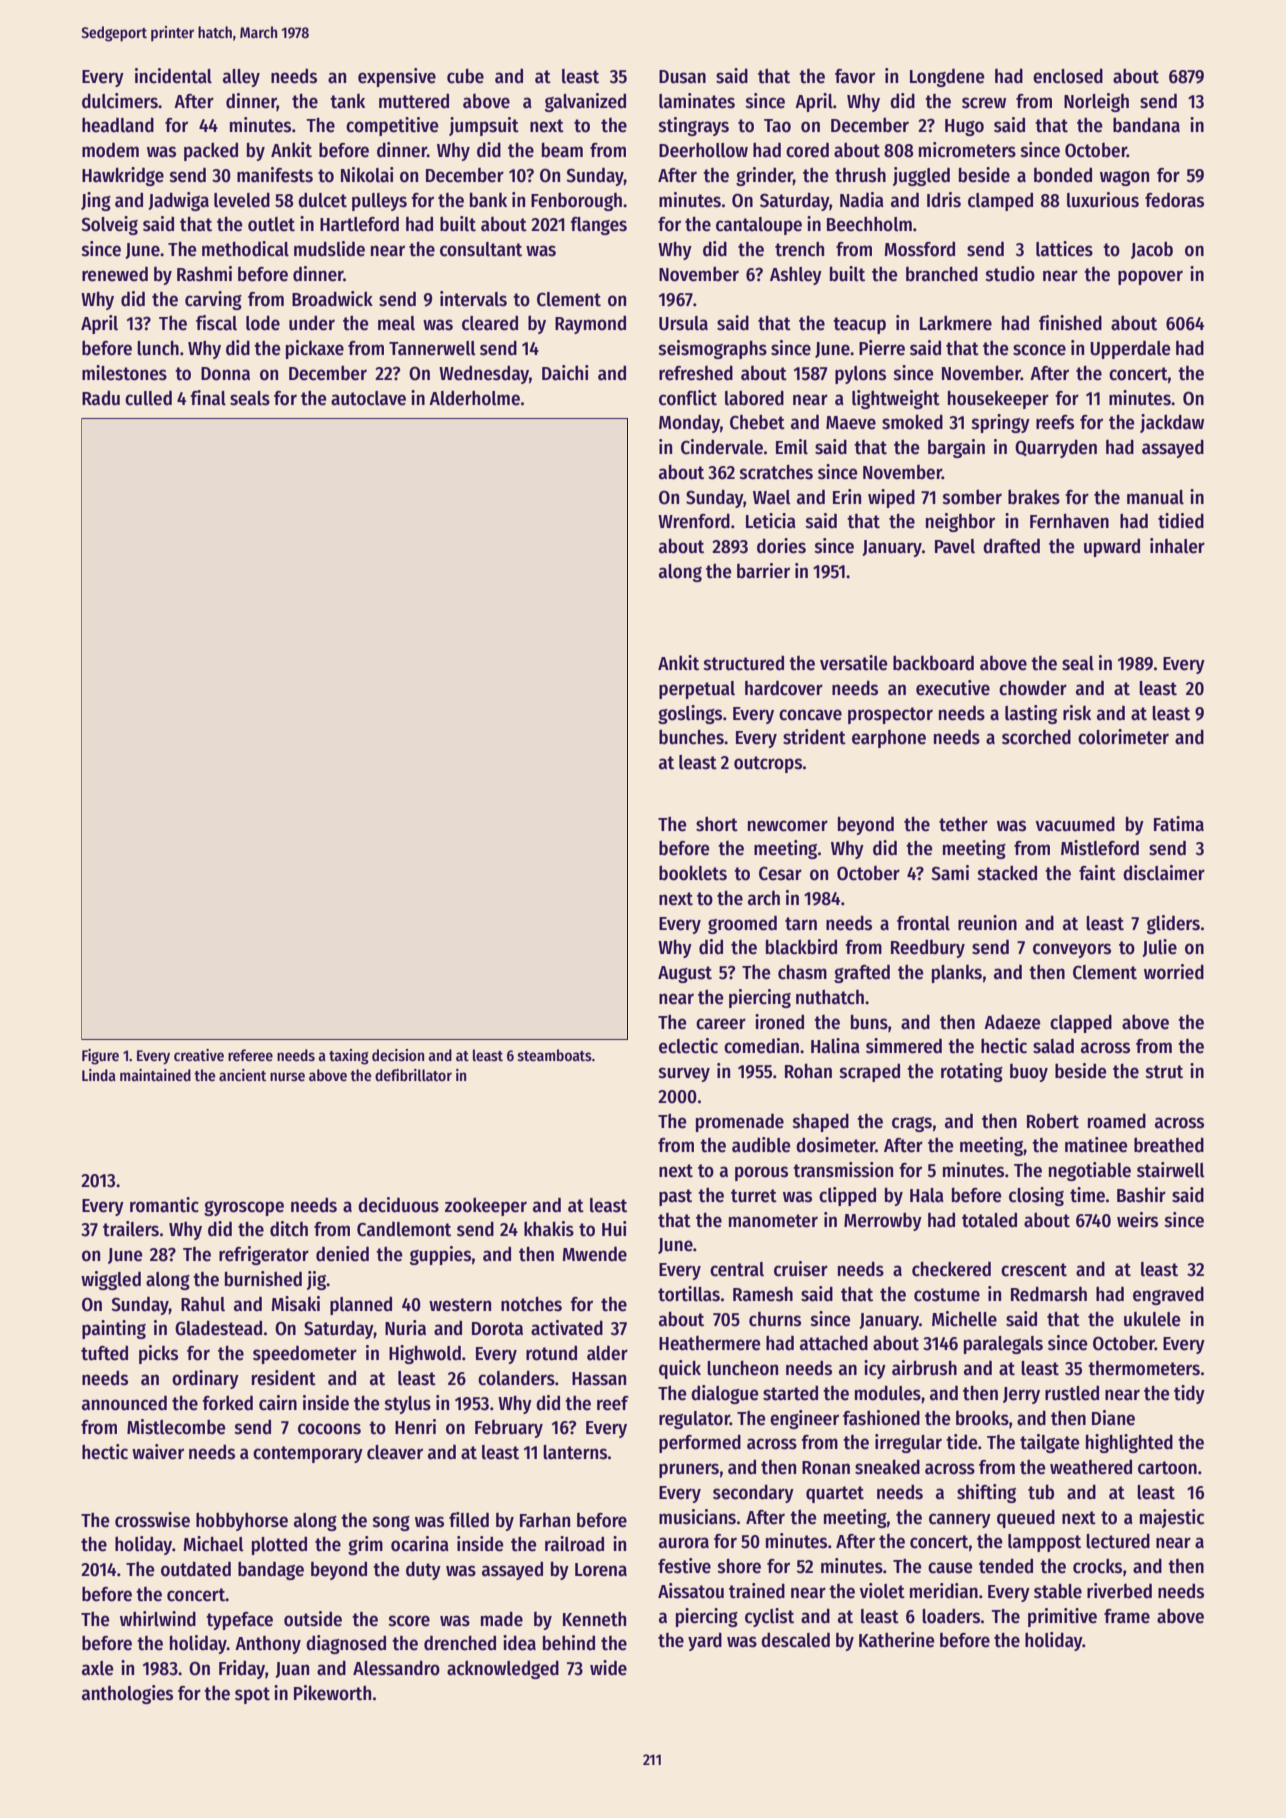 This screenshot has width=1286, height=1818. I want to click on incidental, so click(173, 76).
